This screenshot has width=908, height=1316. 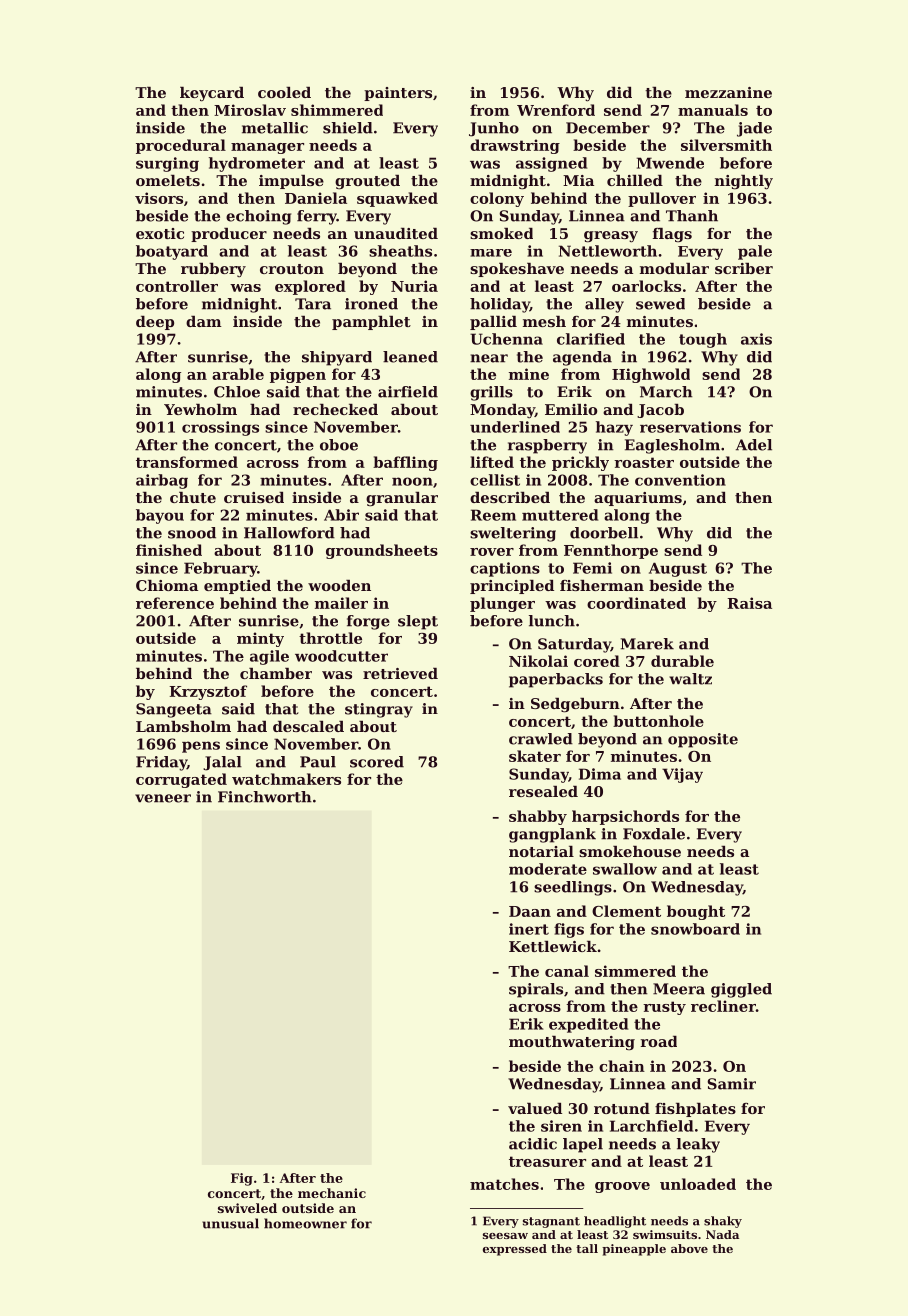 I want to click on Nettleworth, so click(x=608, y=251).
